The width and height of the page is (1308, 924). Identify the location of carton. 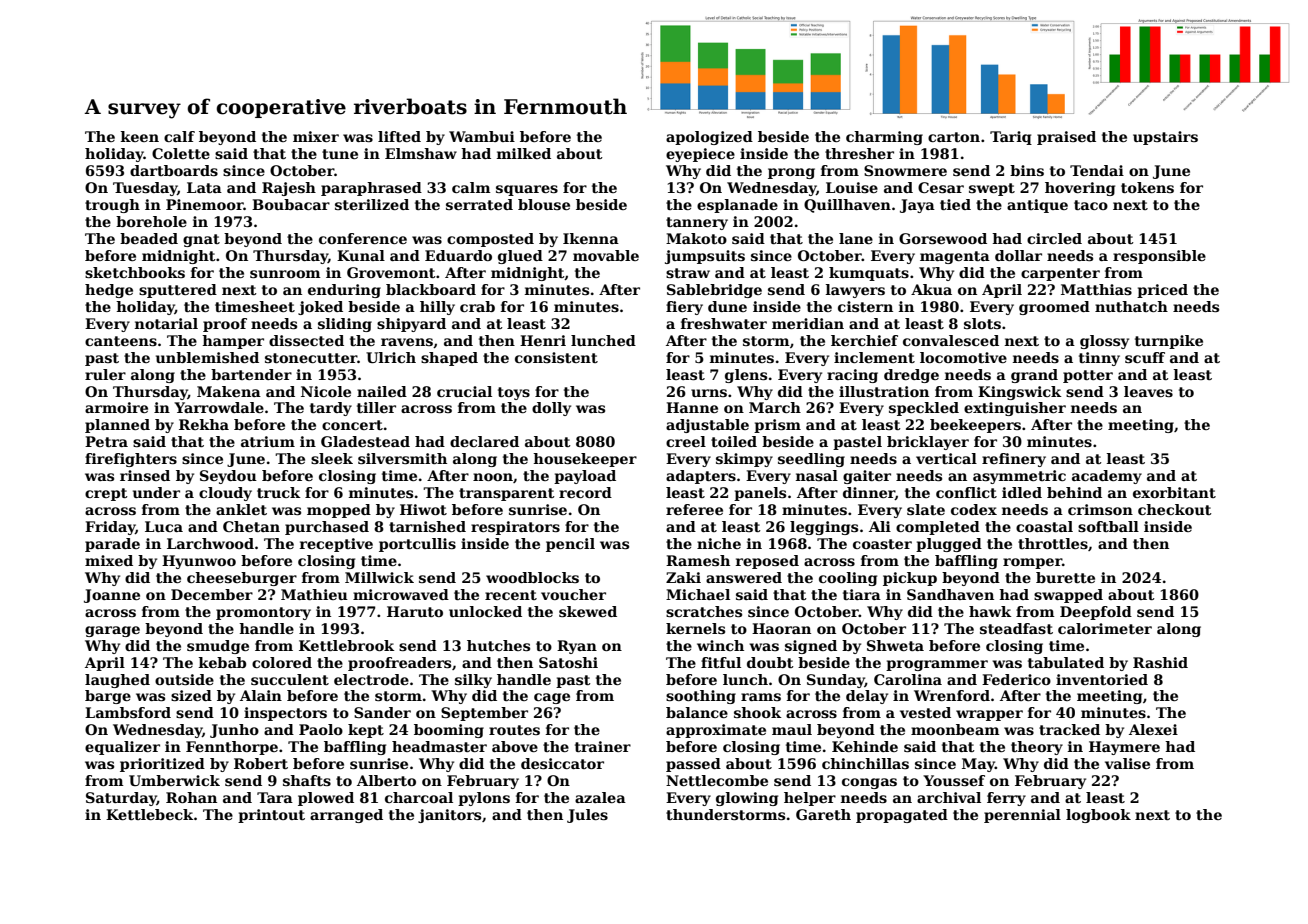
(954, 137).
